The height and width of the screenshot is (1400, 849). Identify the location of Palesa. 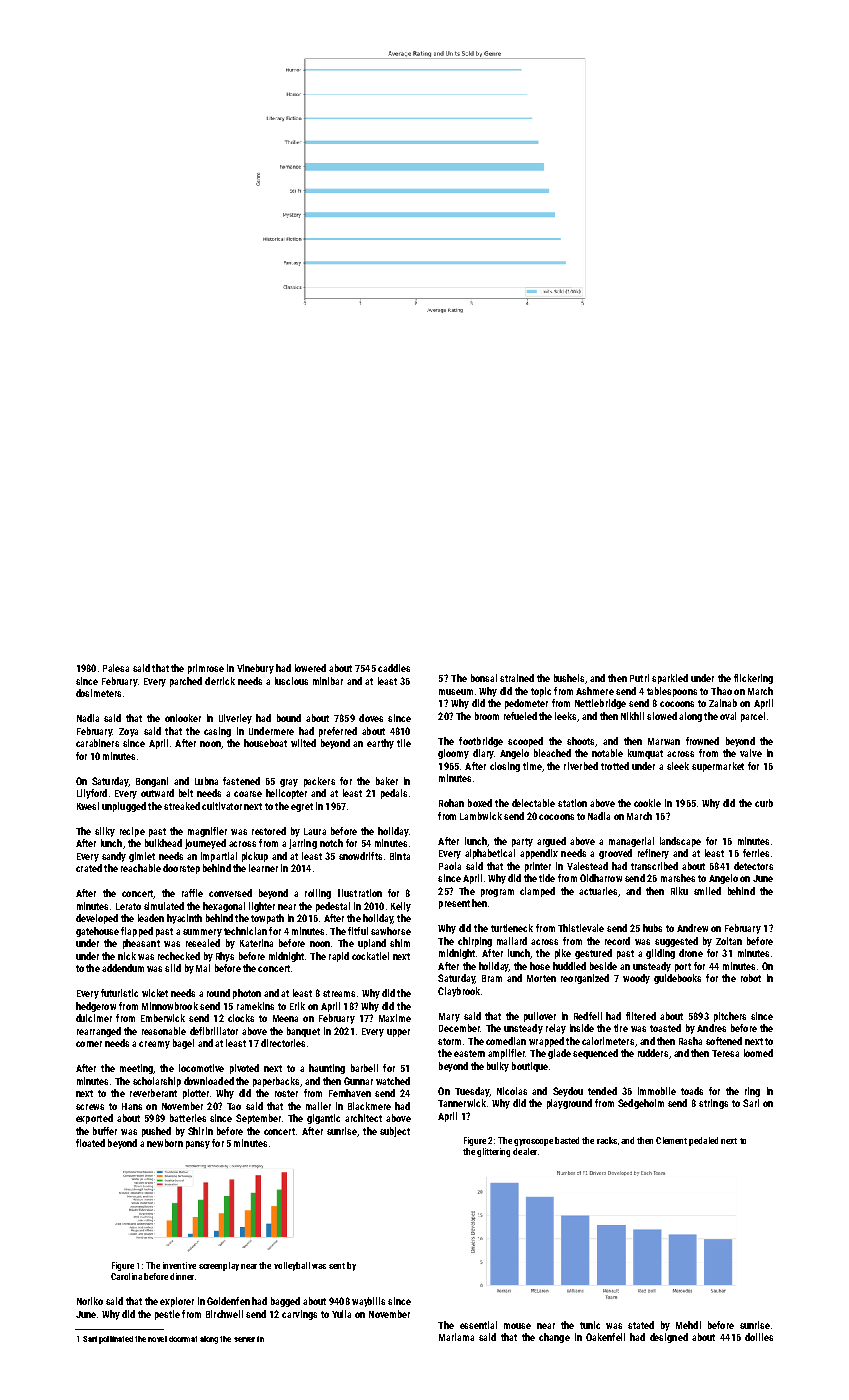
(116, 668).
